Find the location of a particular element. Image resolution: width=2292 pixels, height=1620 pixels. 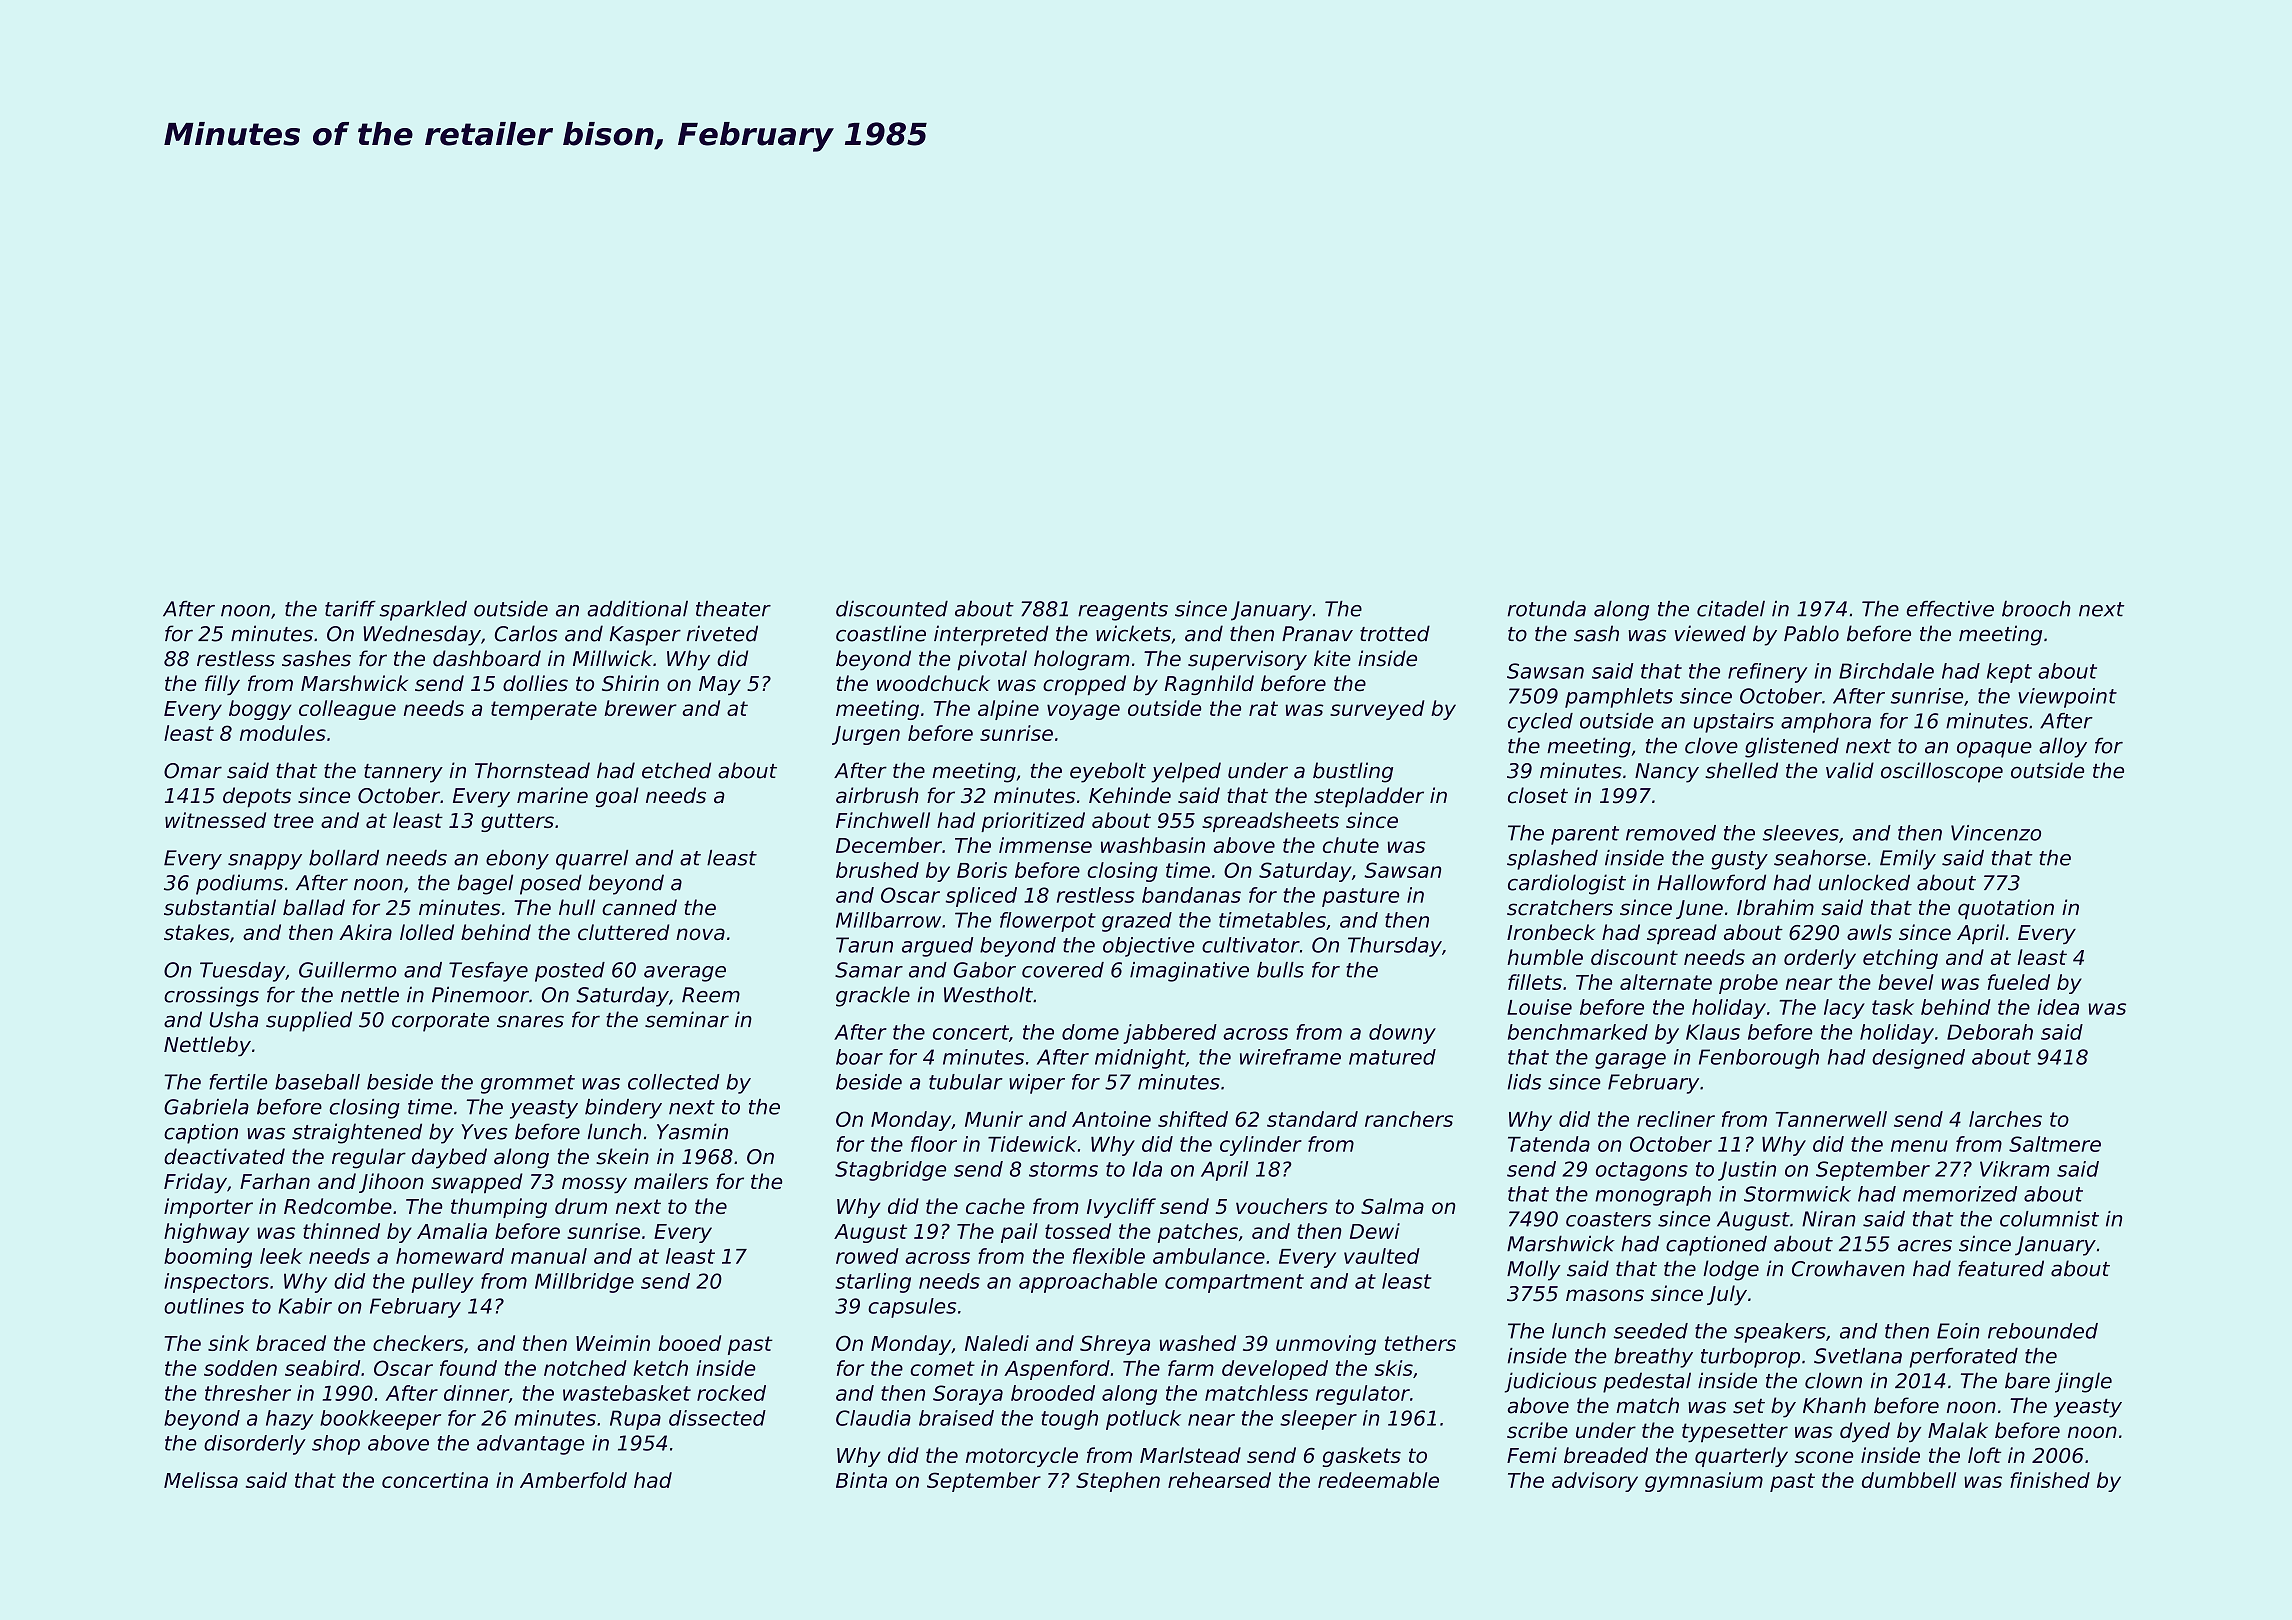

Binta is located at coordinates (861, 1480).
